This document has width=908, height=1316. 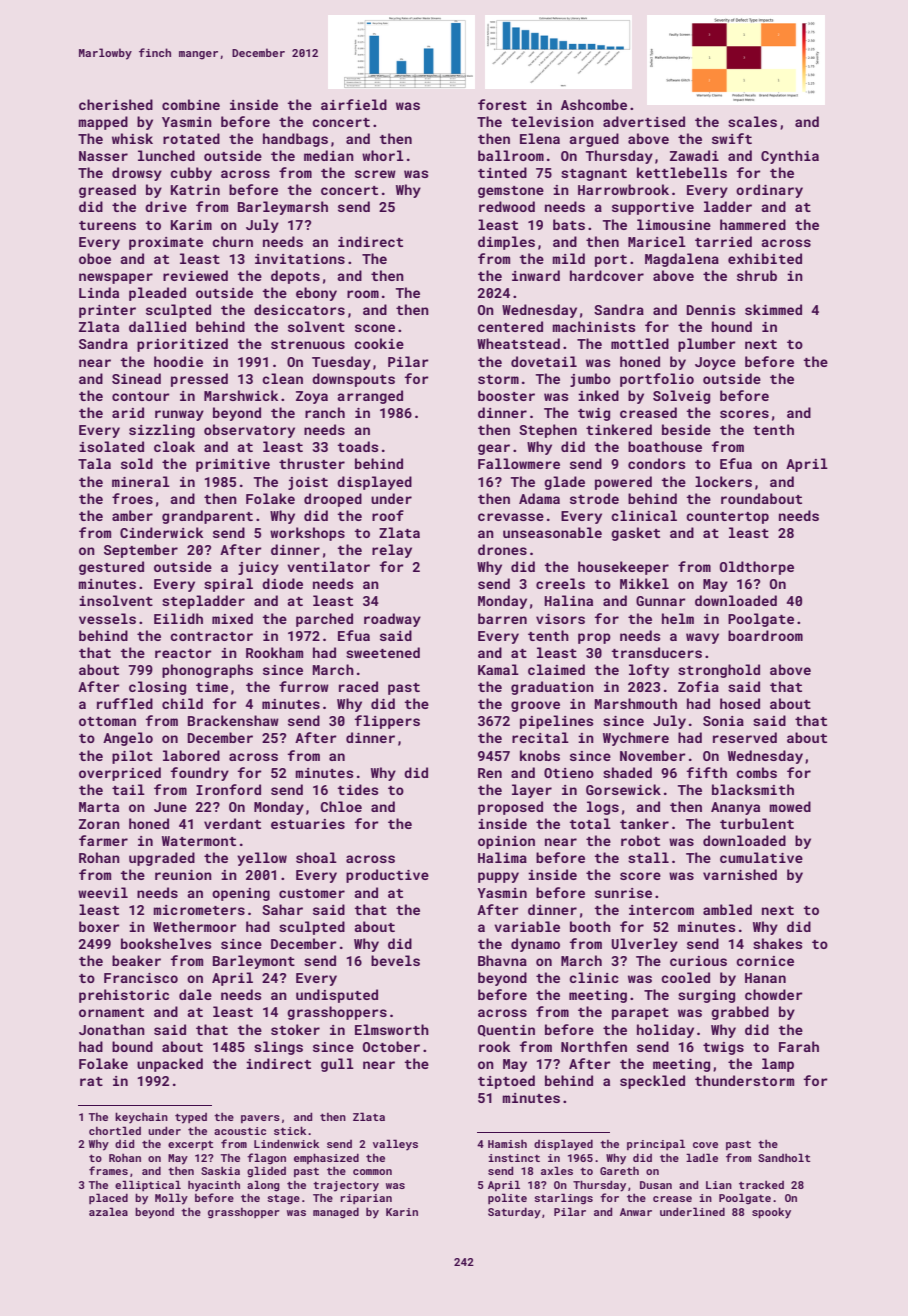 What do you see at coordinates (171, 1199) in the document?
I see `Molly` at bounding box center [171, 1199].
